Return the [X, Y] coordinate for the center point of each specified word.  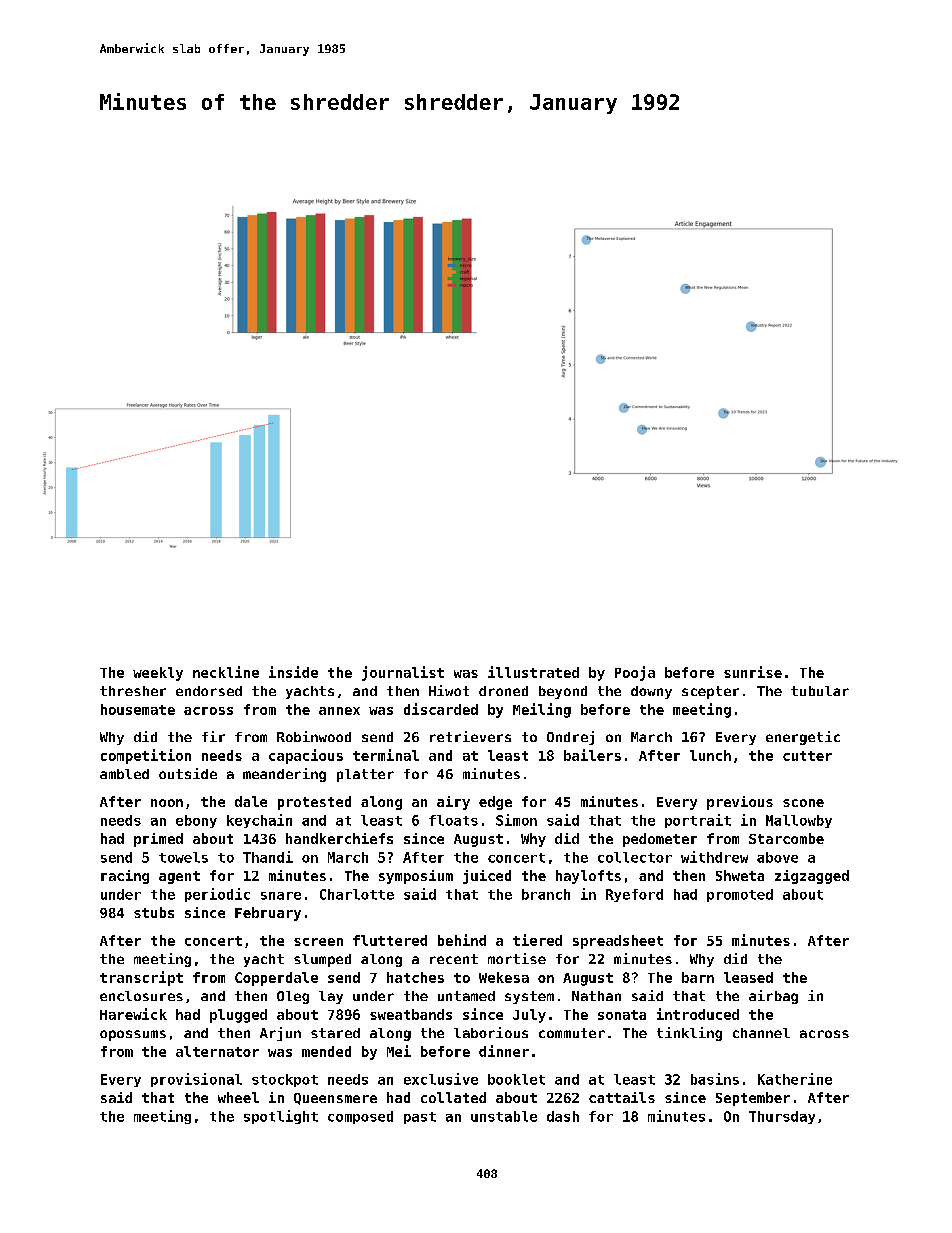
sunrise [753, 672]
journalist [403, 673]
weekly [158, 674]
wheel [238, 1097]
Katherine [795, 1079]
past [420, 1118]
